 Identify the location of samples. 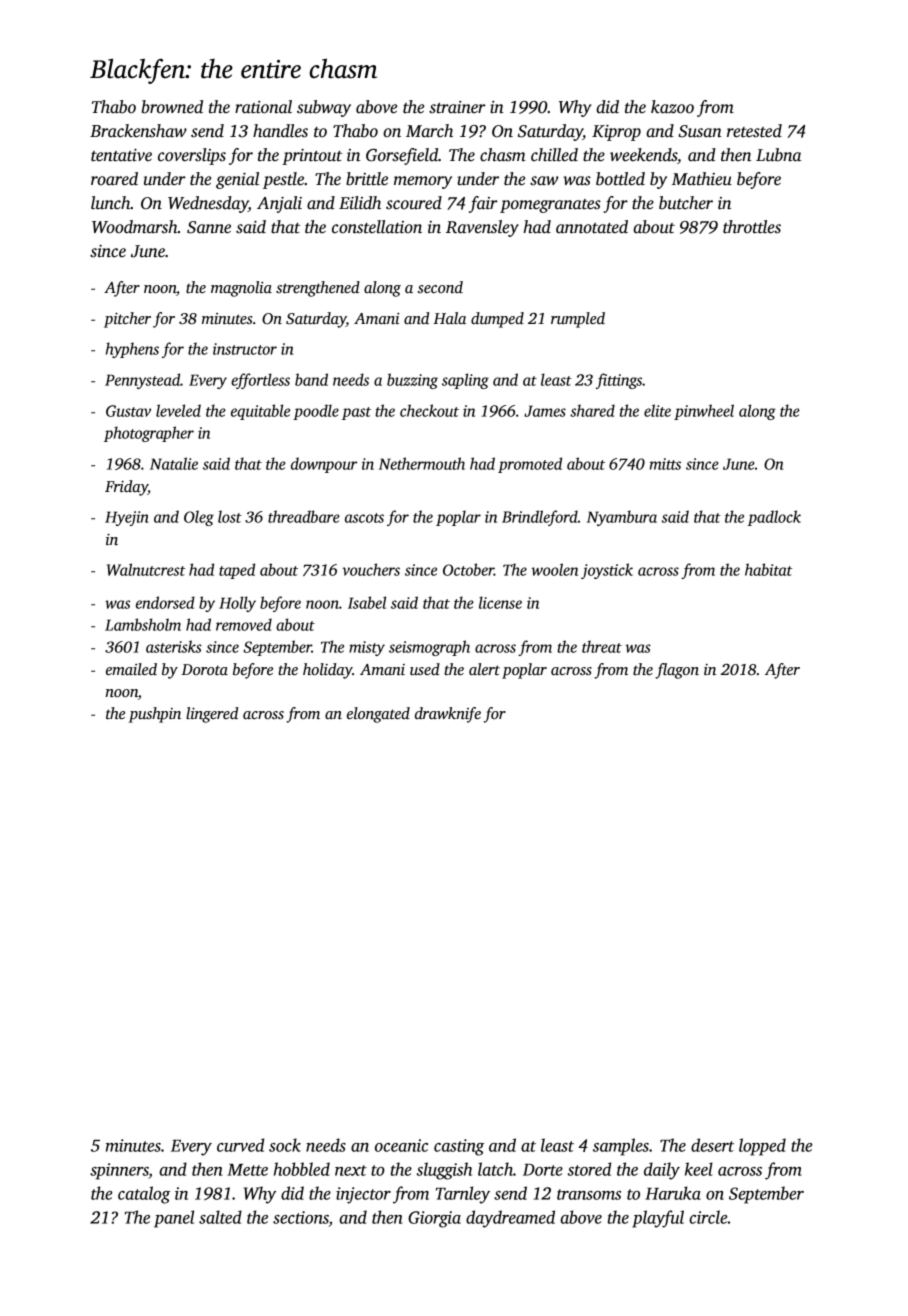
(621, 1147).
